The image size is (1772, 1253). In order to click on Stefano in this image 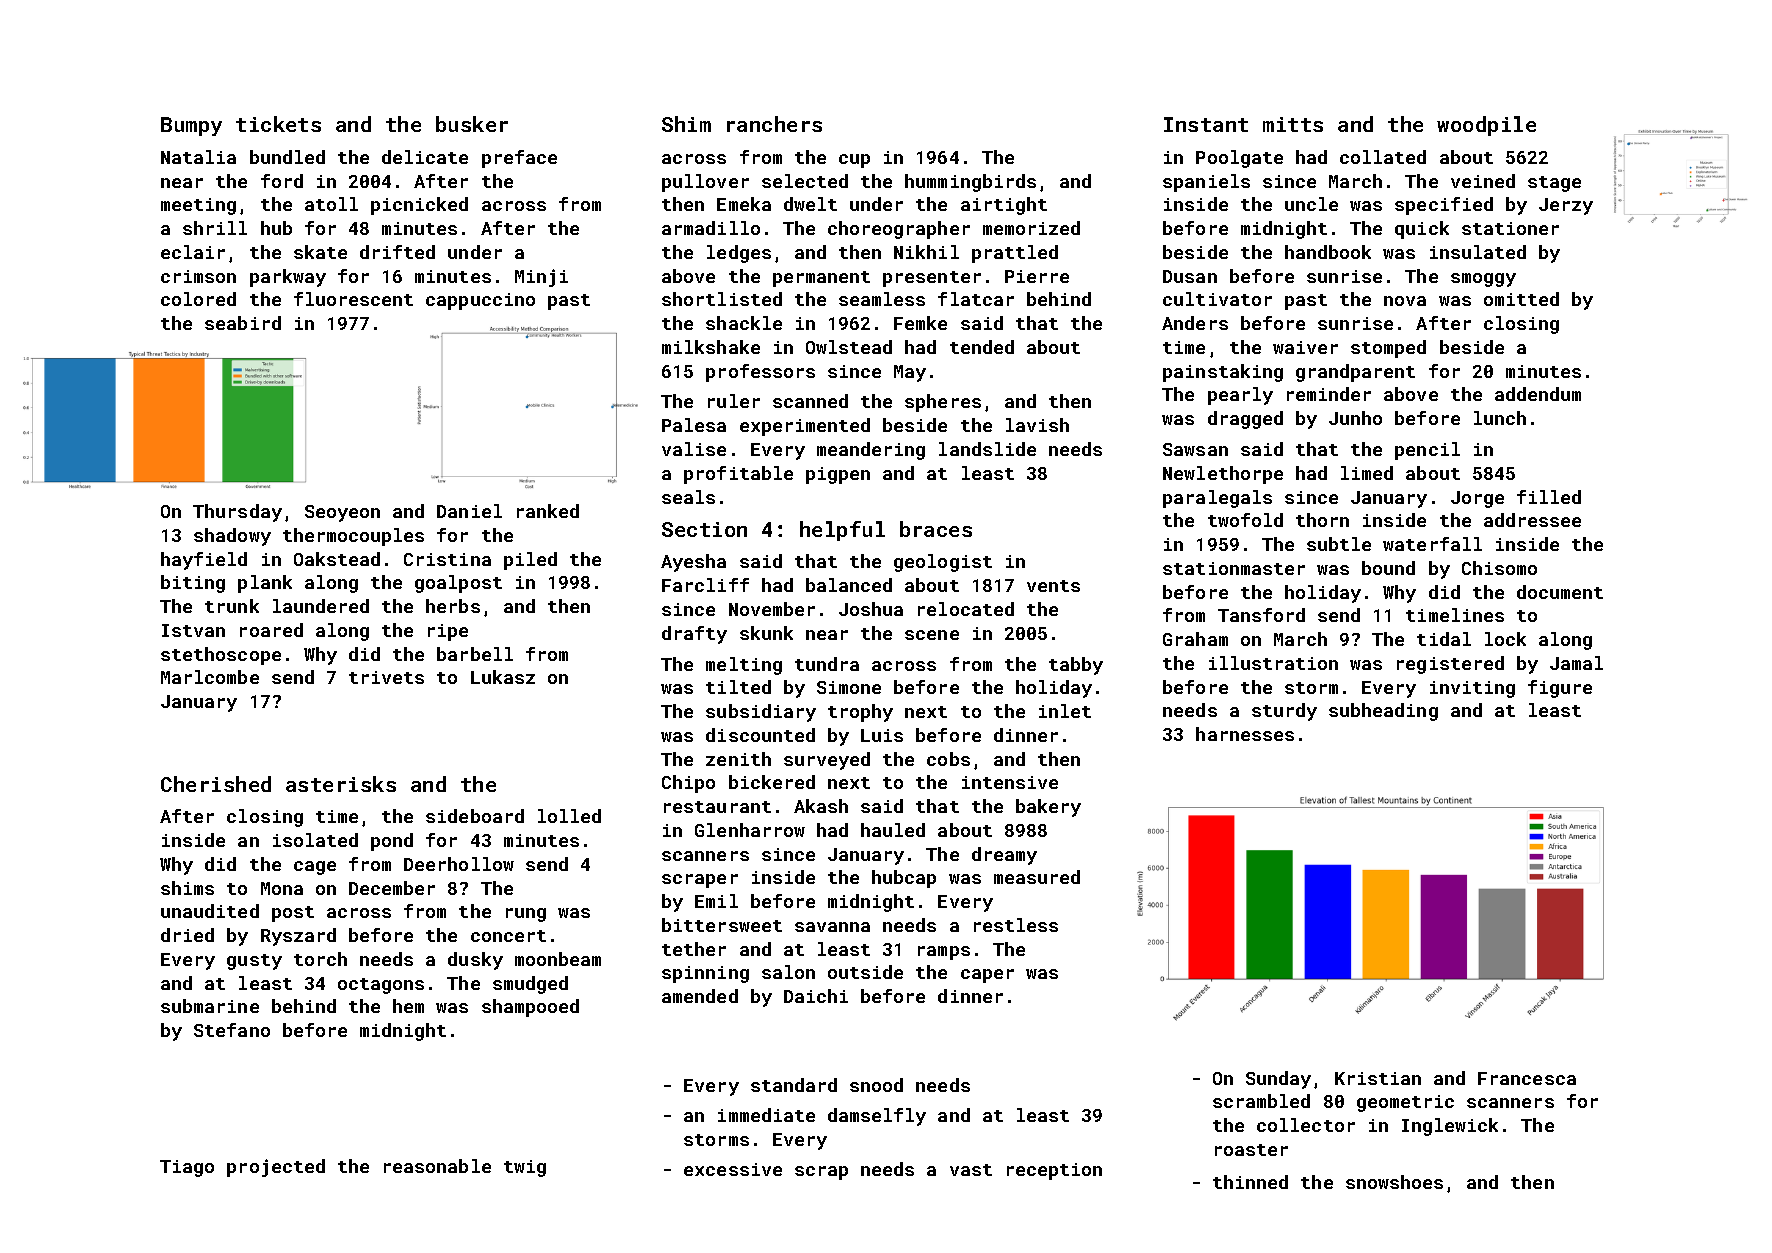, I will do `click(232, 1030)`.
